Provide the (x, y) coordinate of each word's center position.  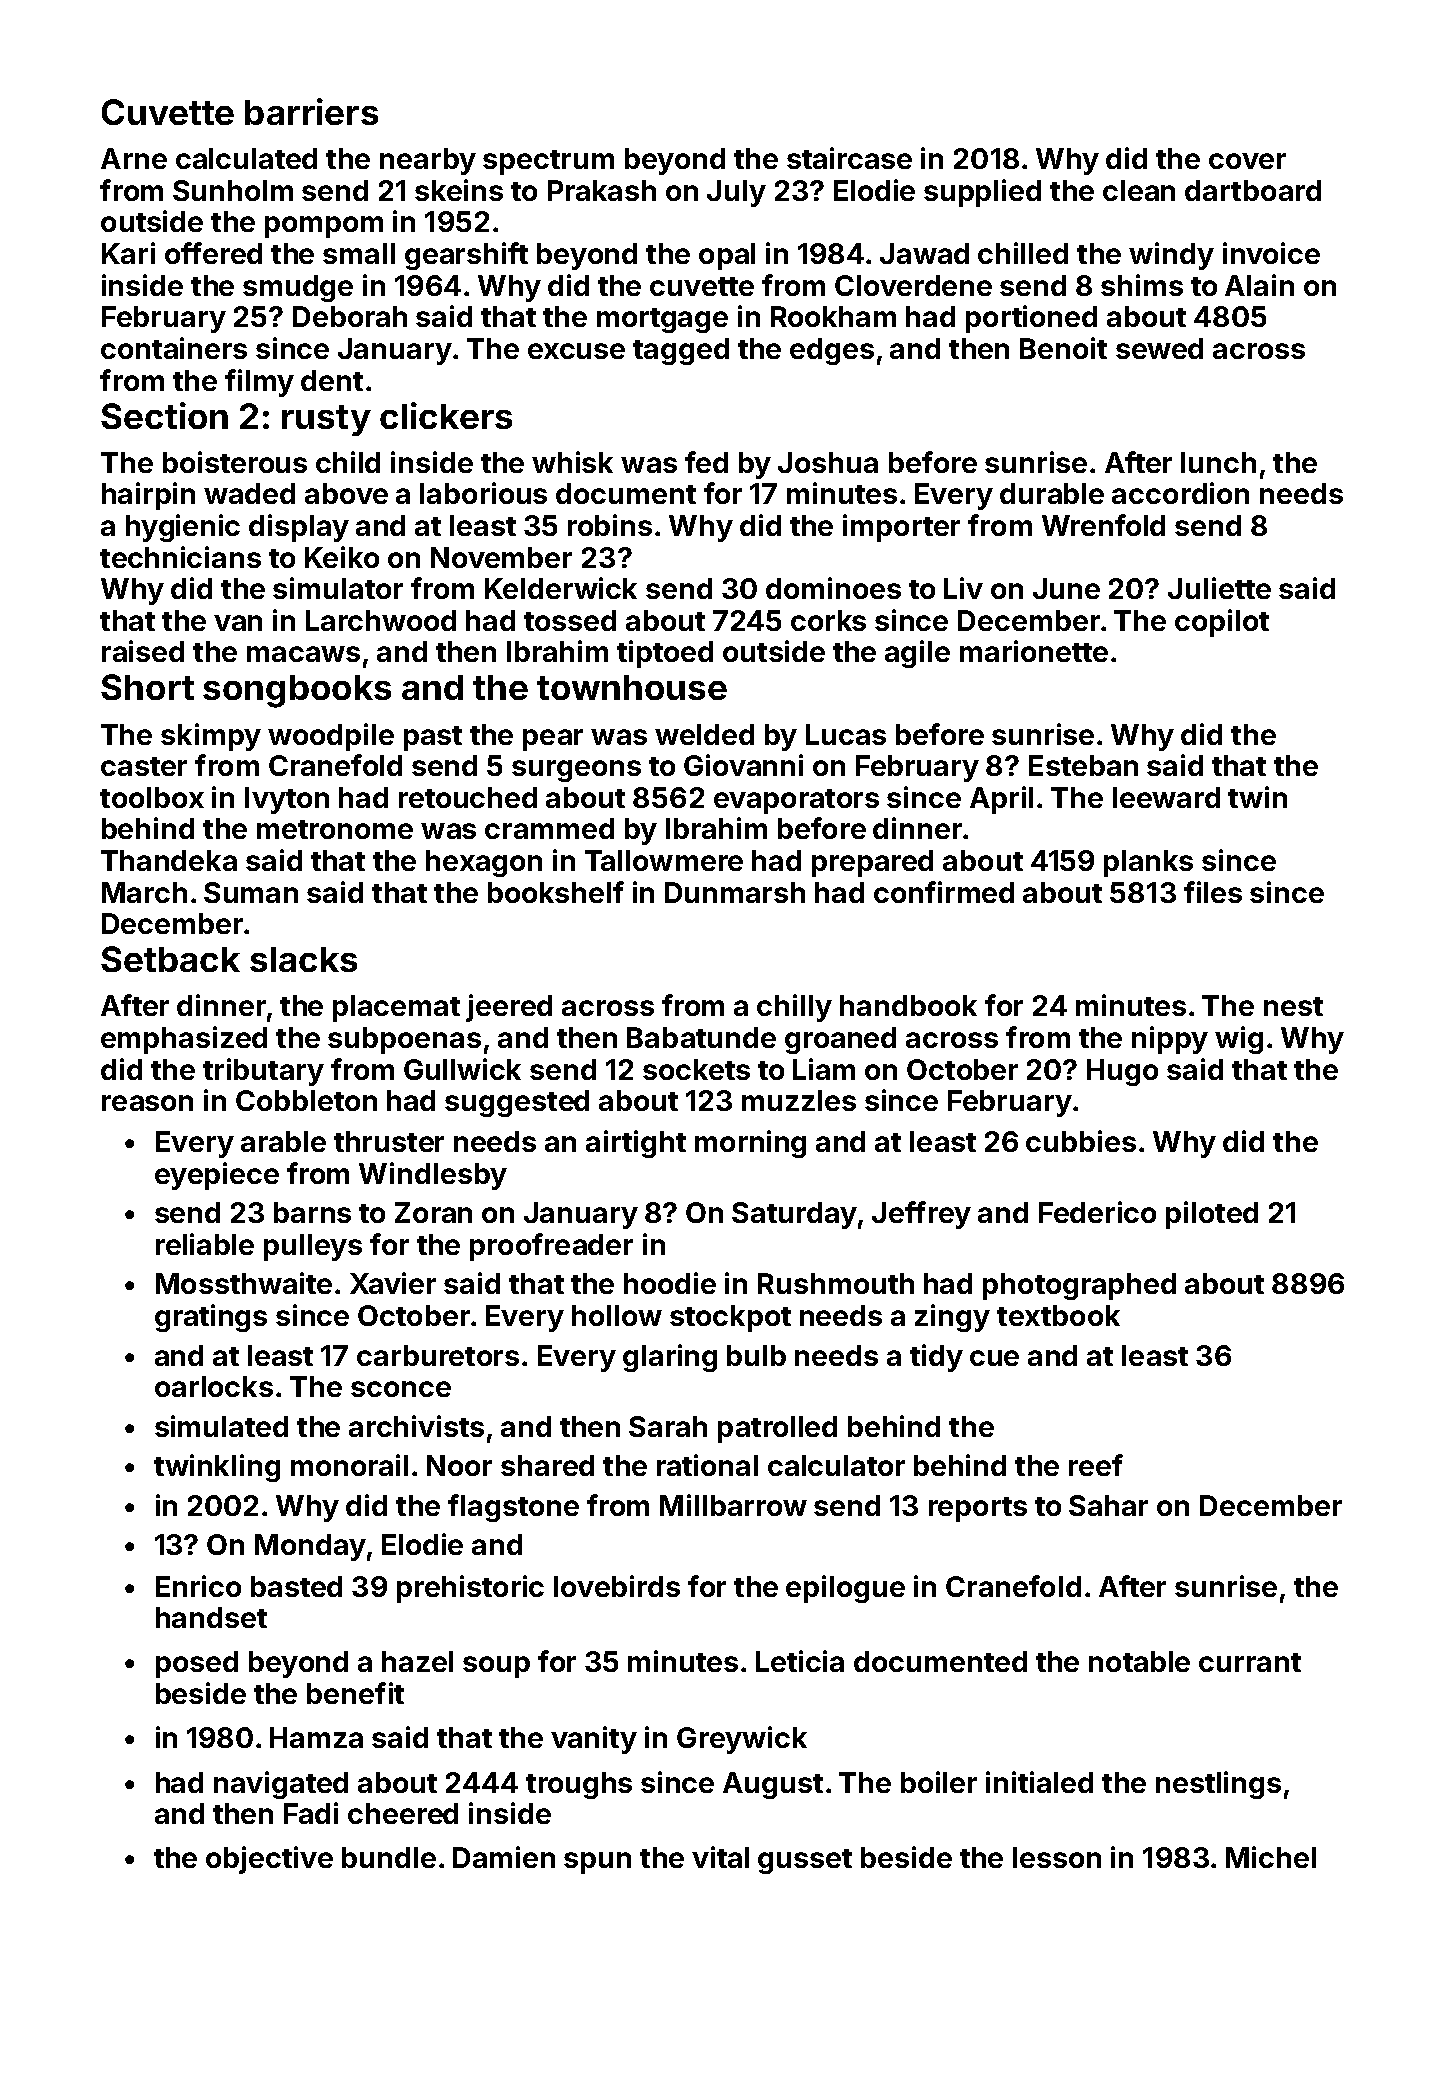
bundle (389, 1857)
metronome (335, 829)
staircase (849, 158)
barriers (311, 111)
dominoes (833, 588)
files (1213, 892)
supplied (982, 193)
